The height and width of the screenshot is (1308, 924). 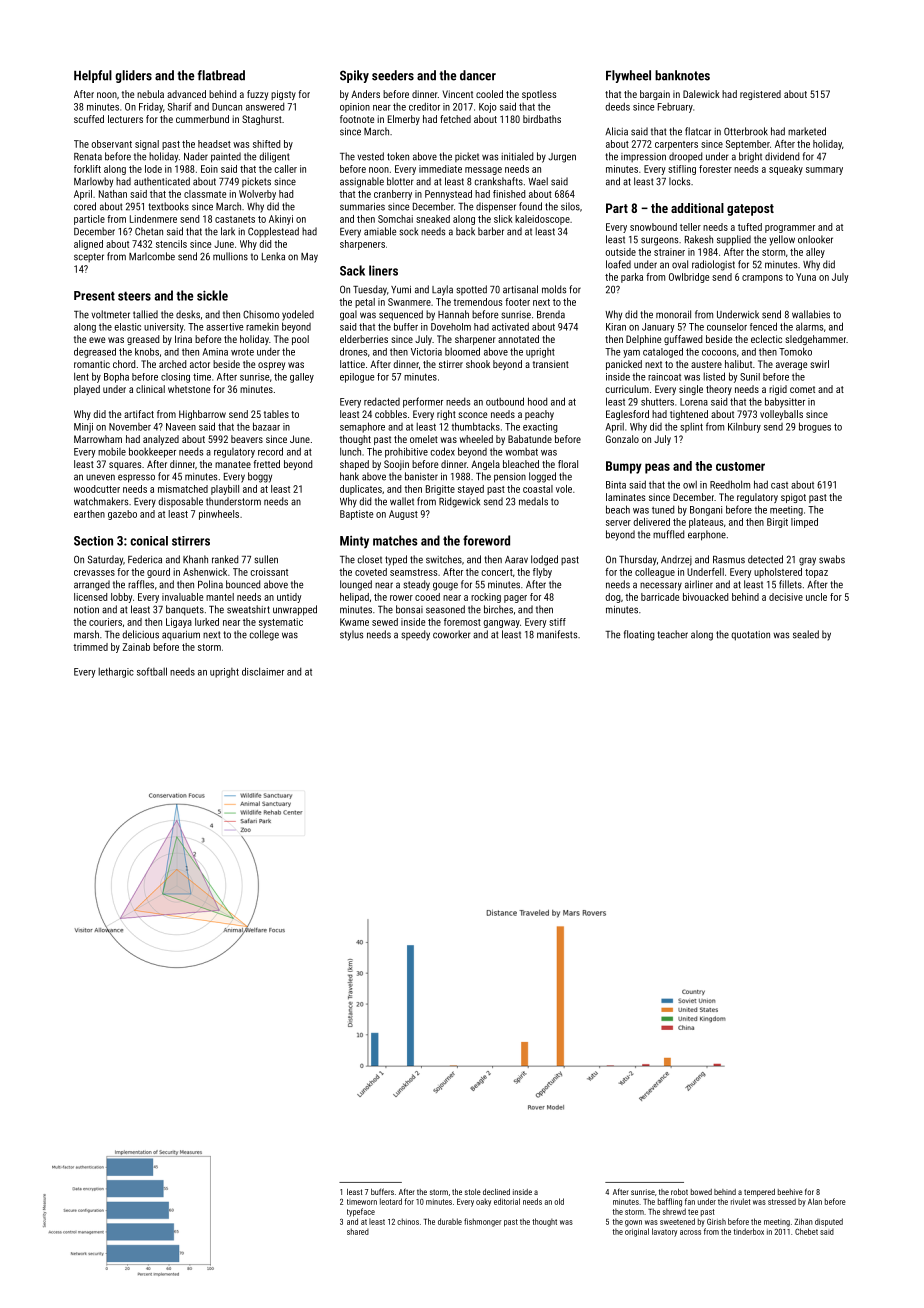 What do you see at coordinates (179, 106) in the screenshot?
I see `Sharif` at bounding box center [179, 106].
